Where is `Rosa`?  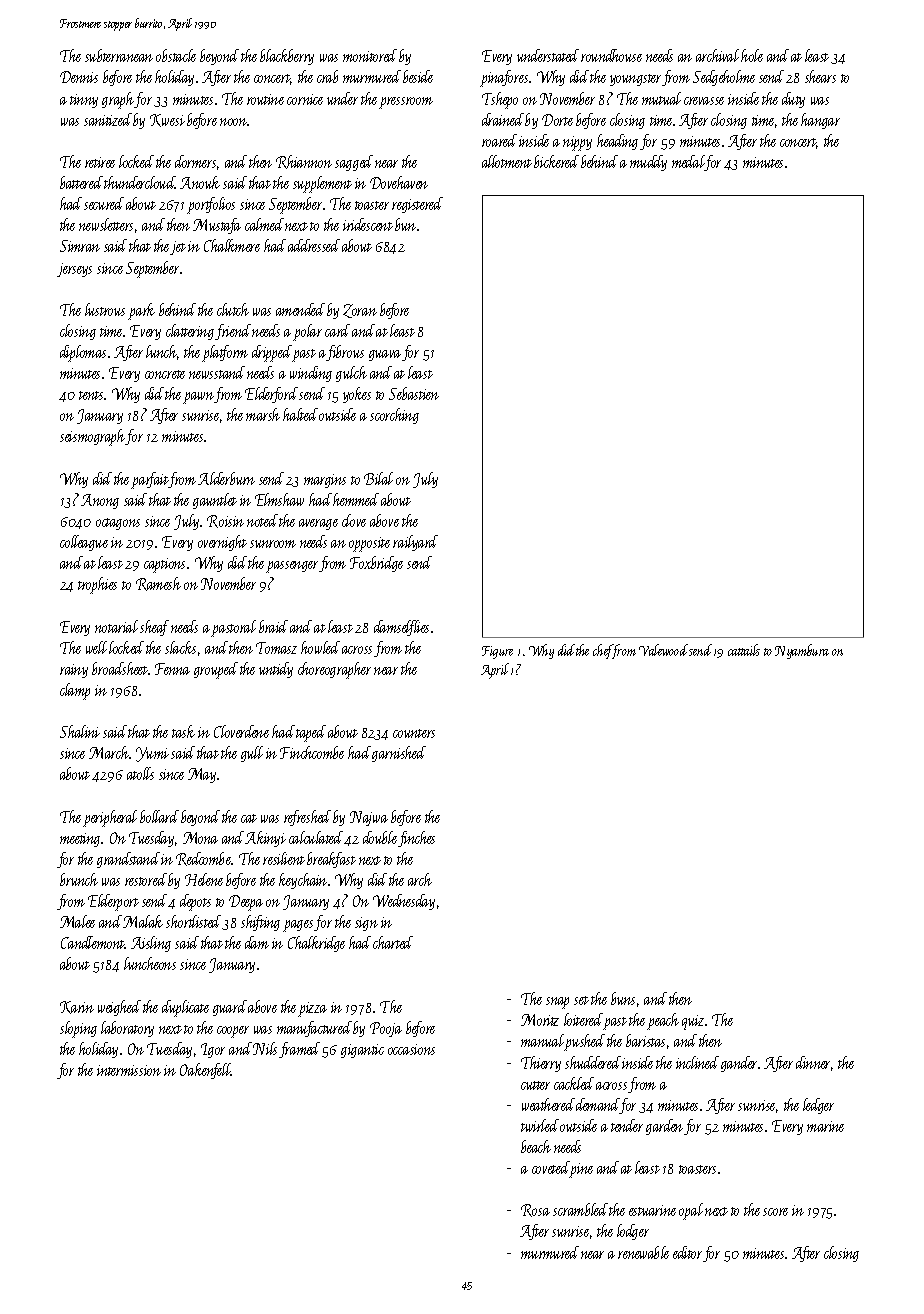 Rosa is located at coordinates (535, 1210).
